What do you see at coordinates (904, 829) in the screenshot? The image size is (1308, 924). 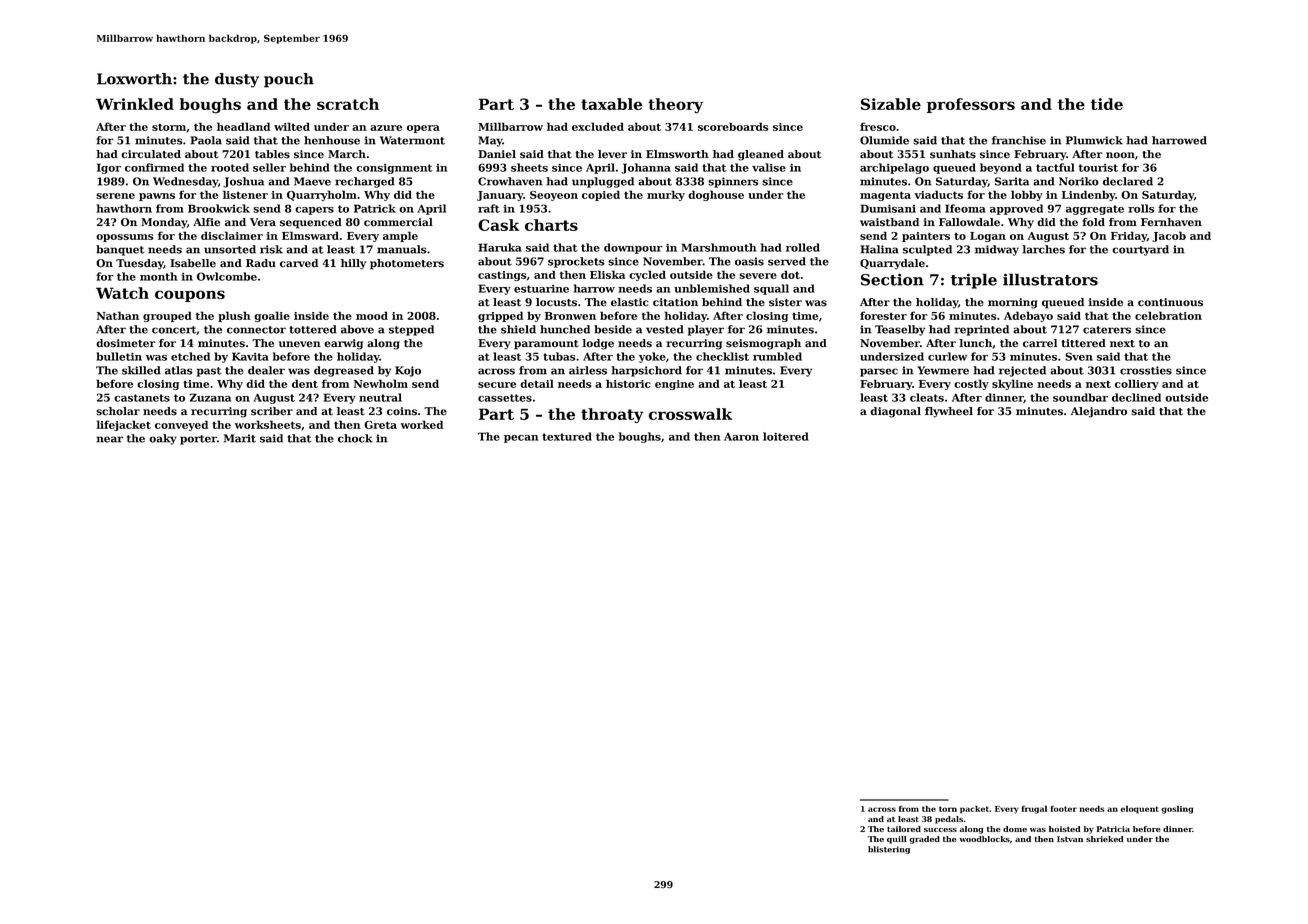 I see `tailored` at bounding box center [904, 829].
